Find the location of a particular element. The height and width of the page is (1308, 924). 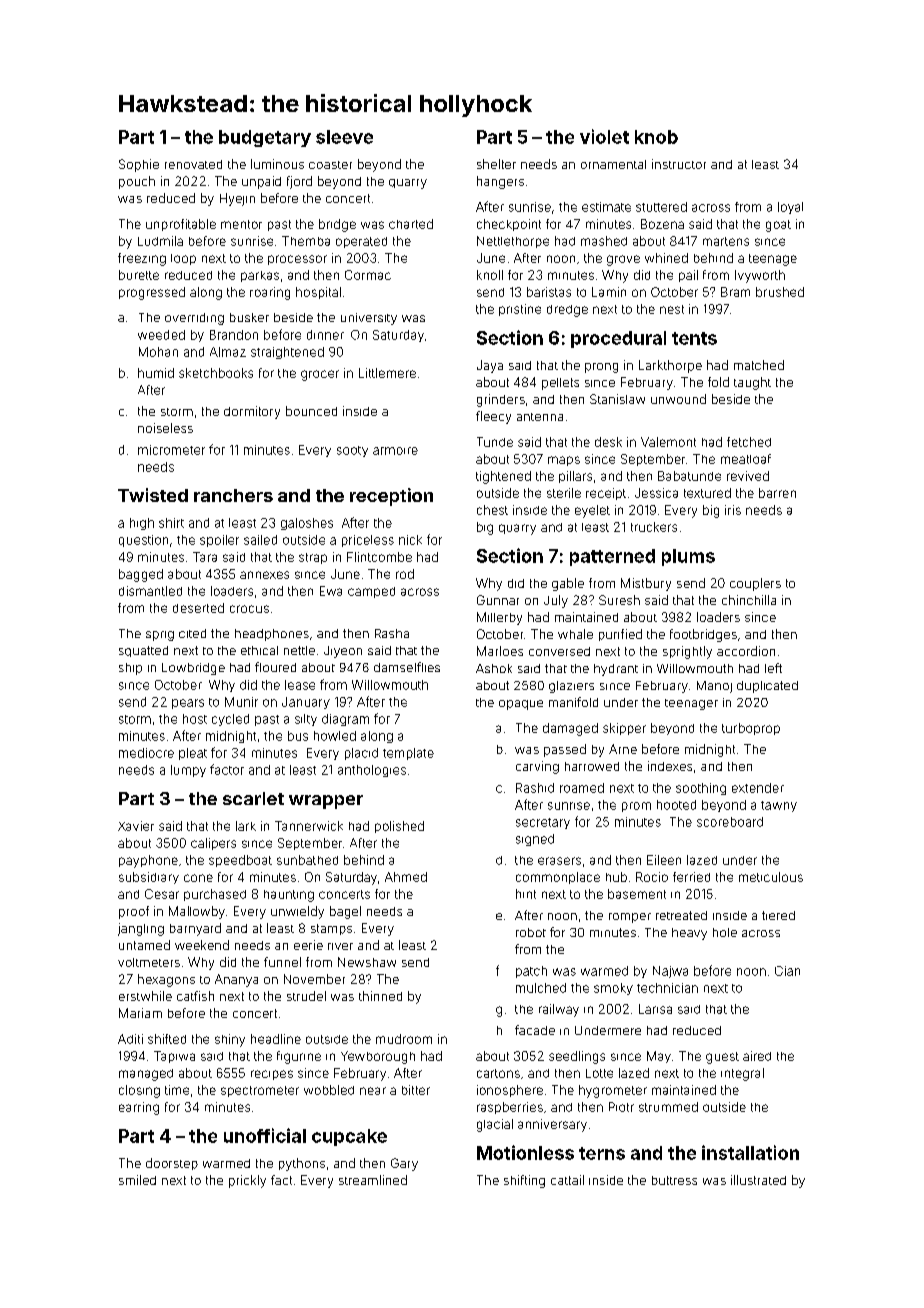

Sophie is located at coordinates (139, 165).
